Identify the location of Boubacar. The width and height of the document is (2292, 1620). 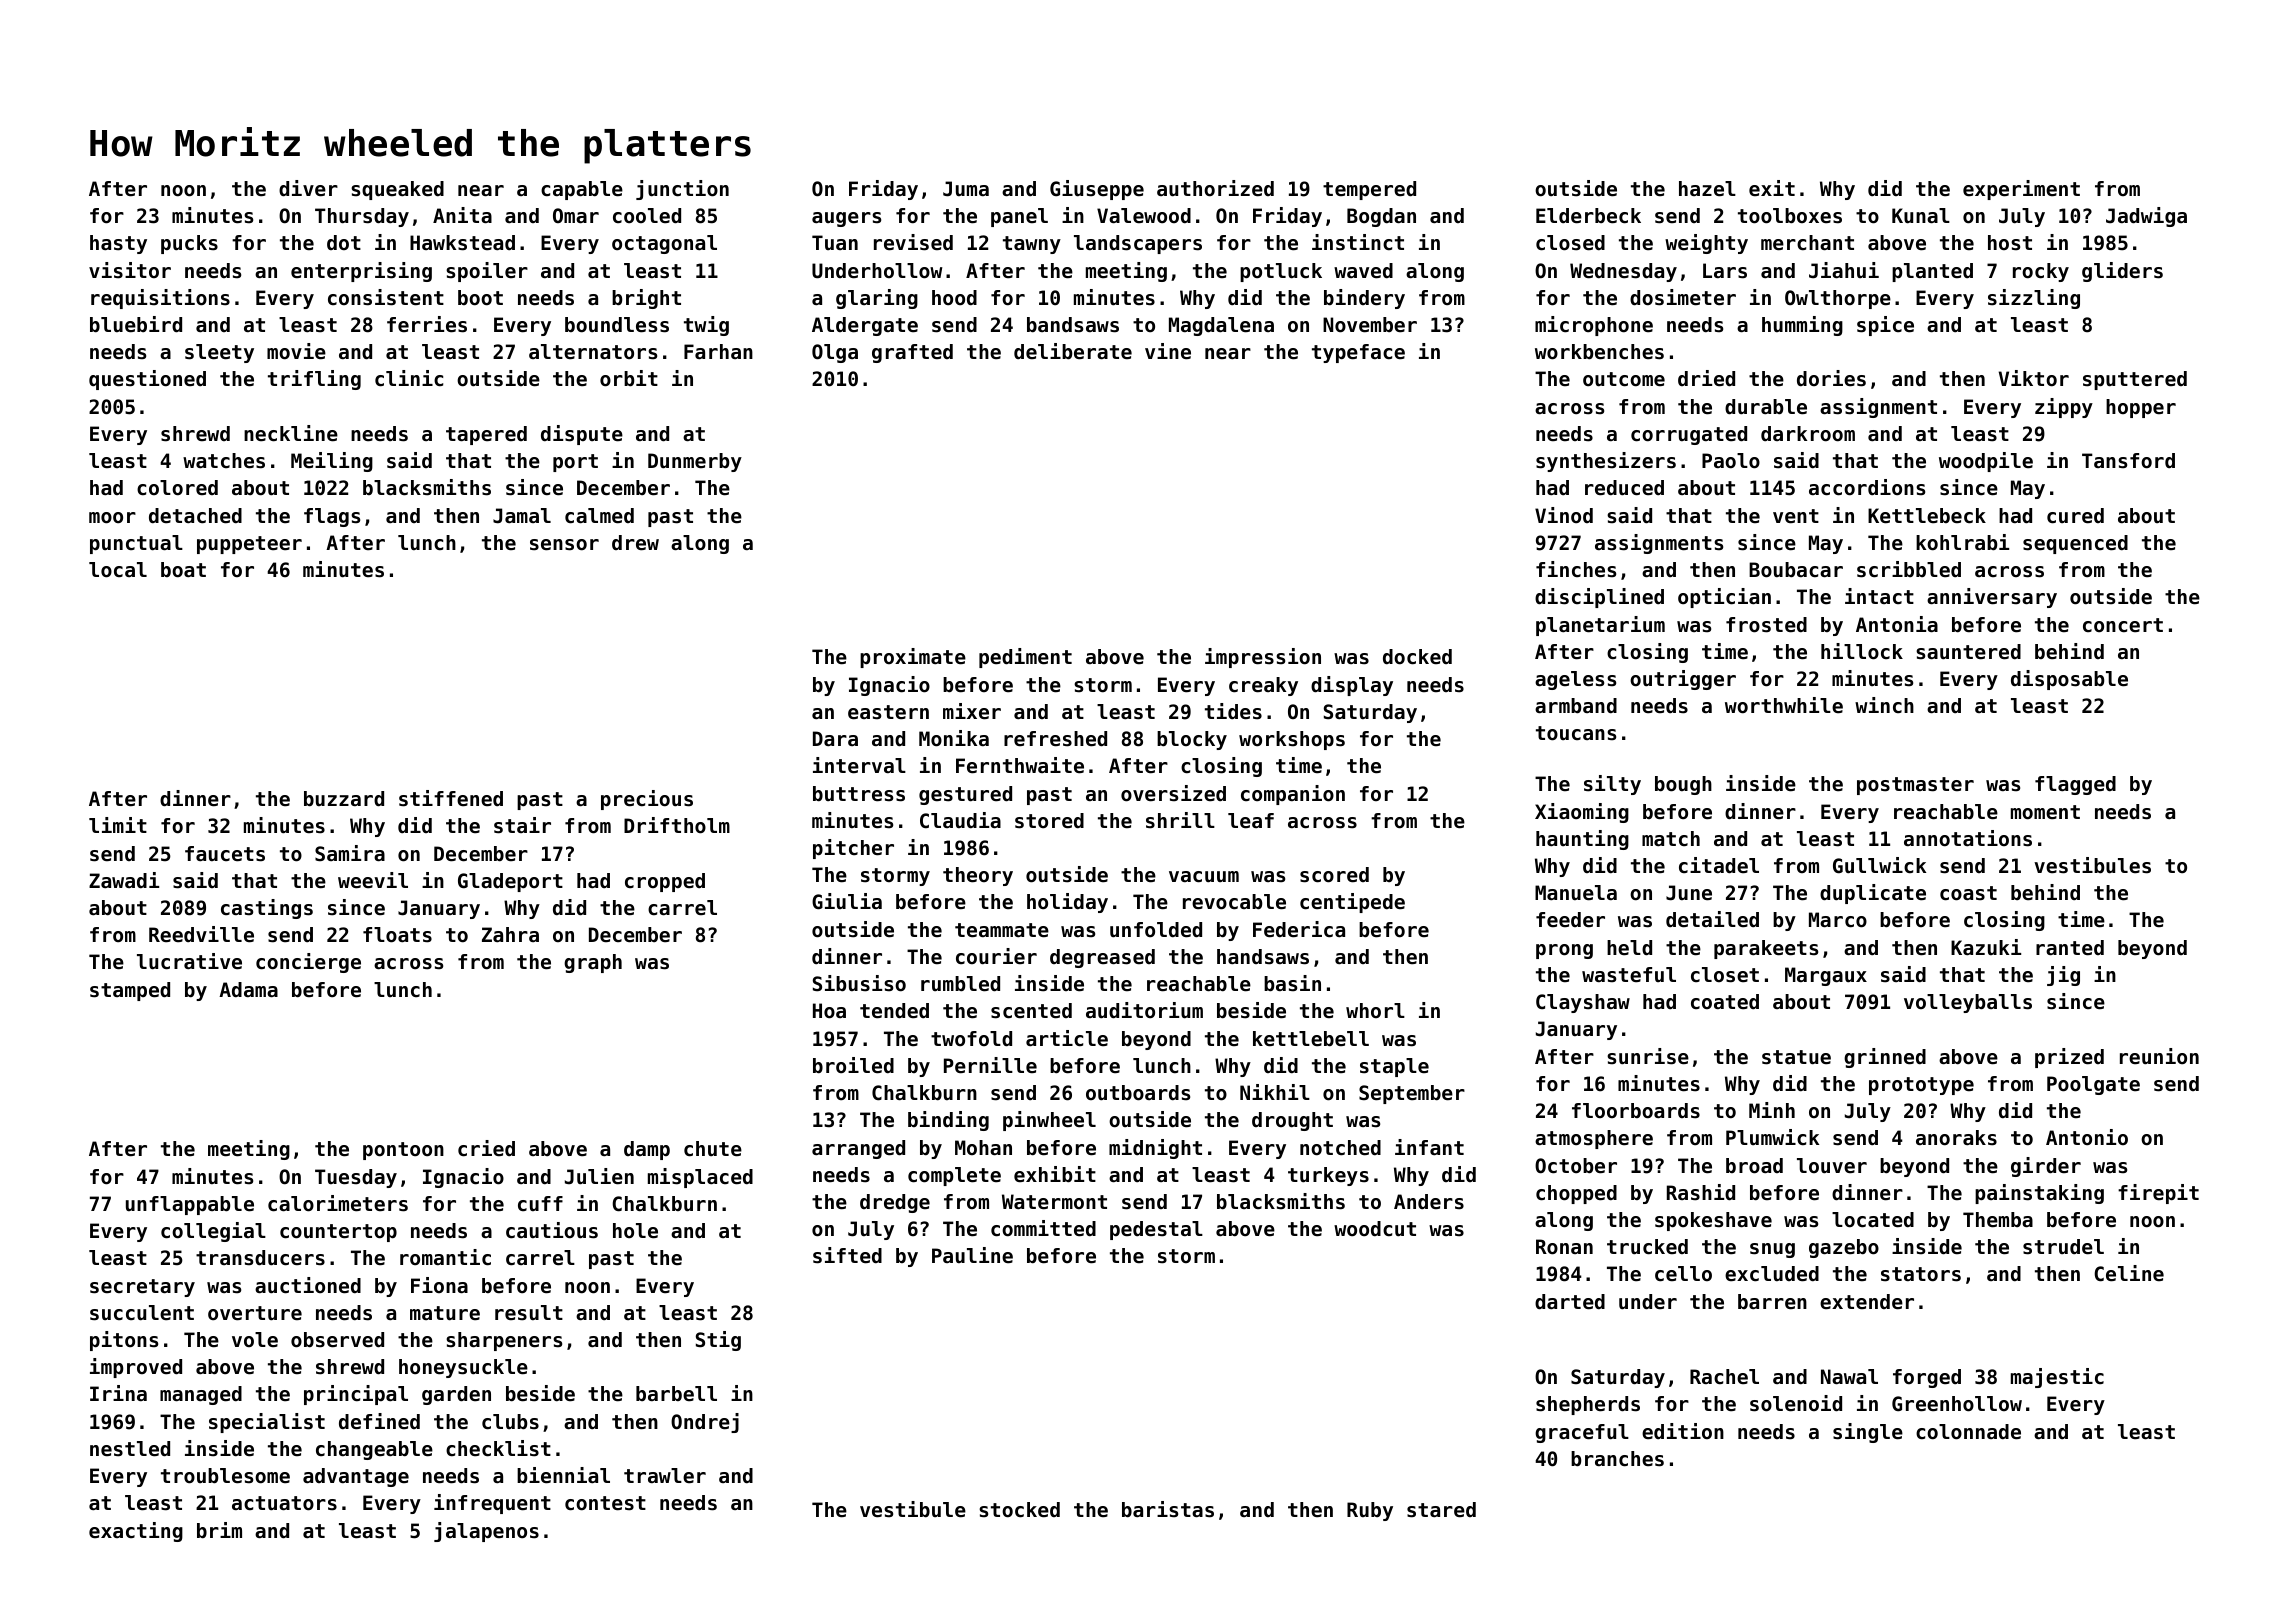
(1796, 570).
